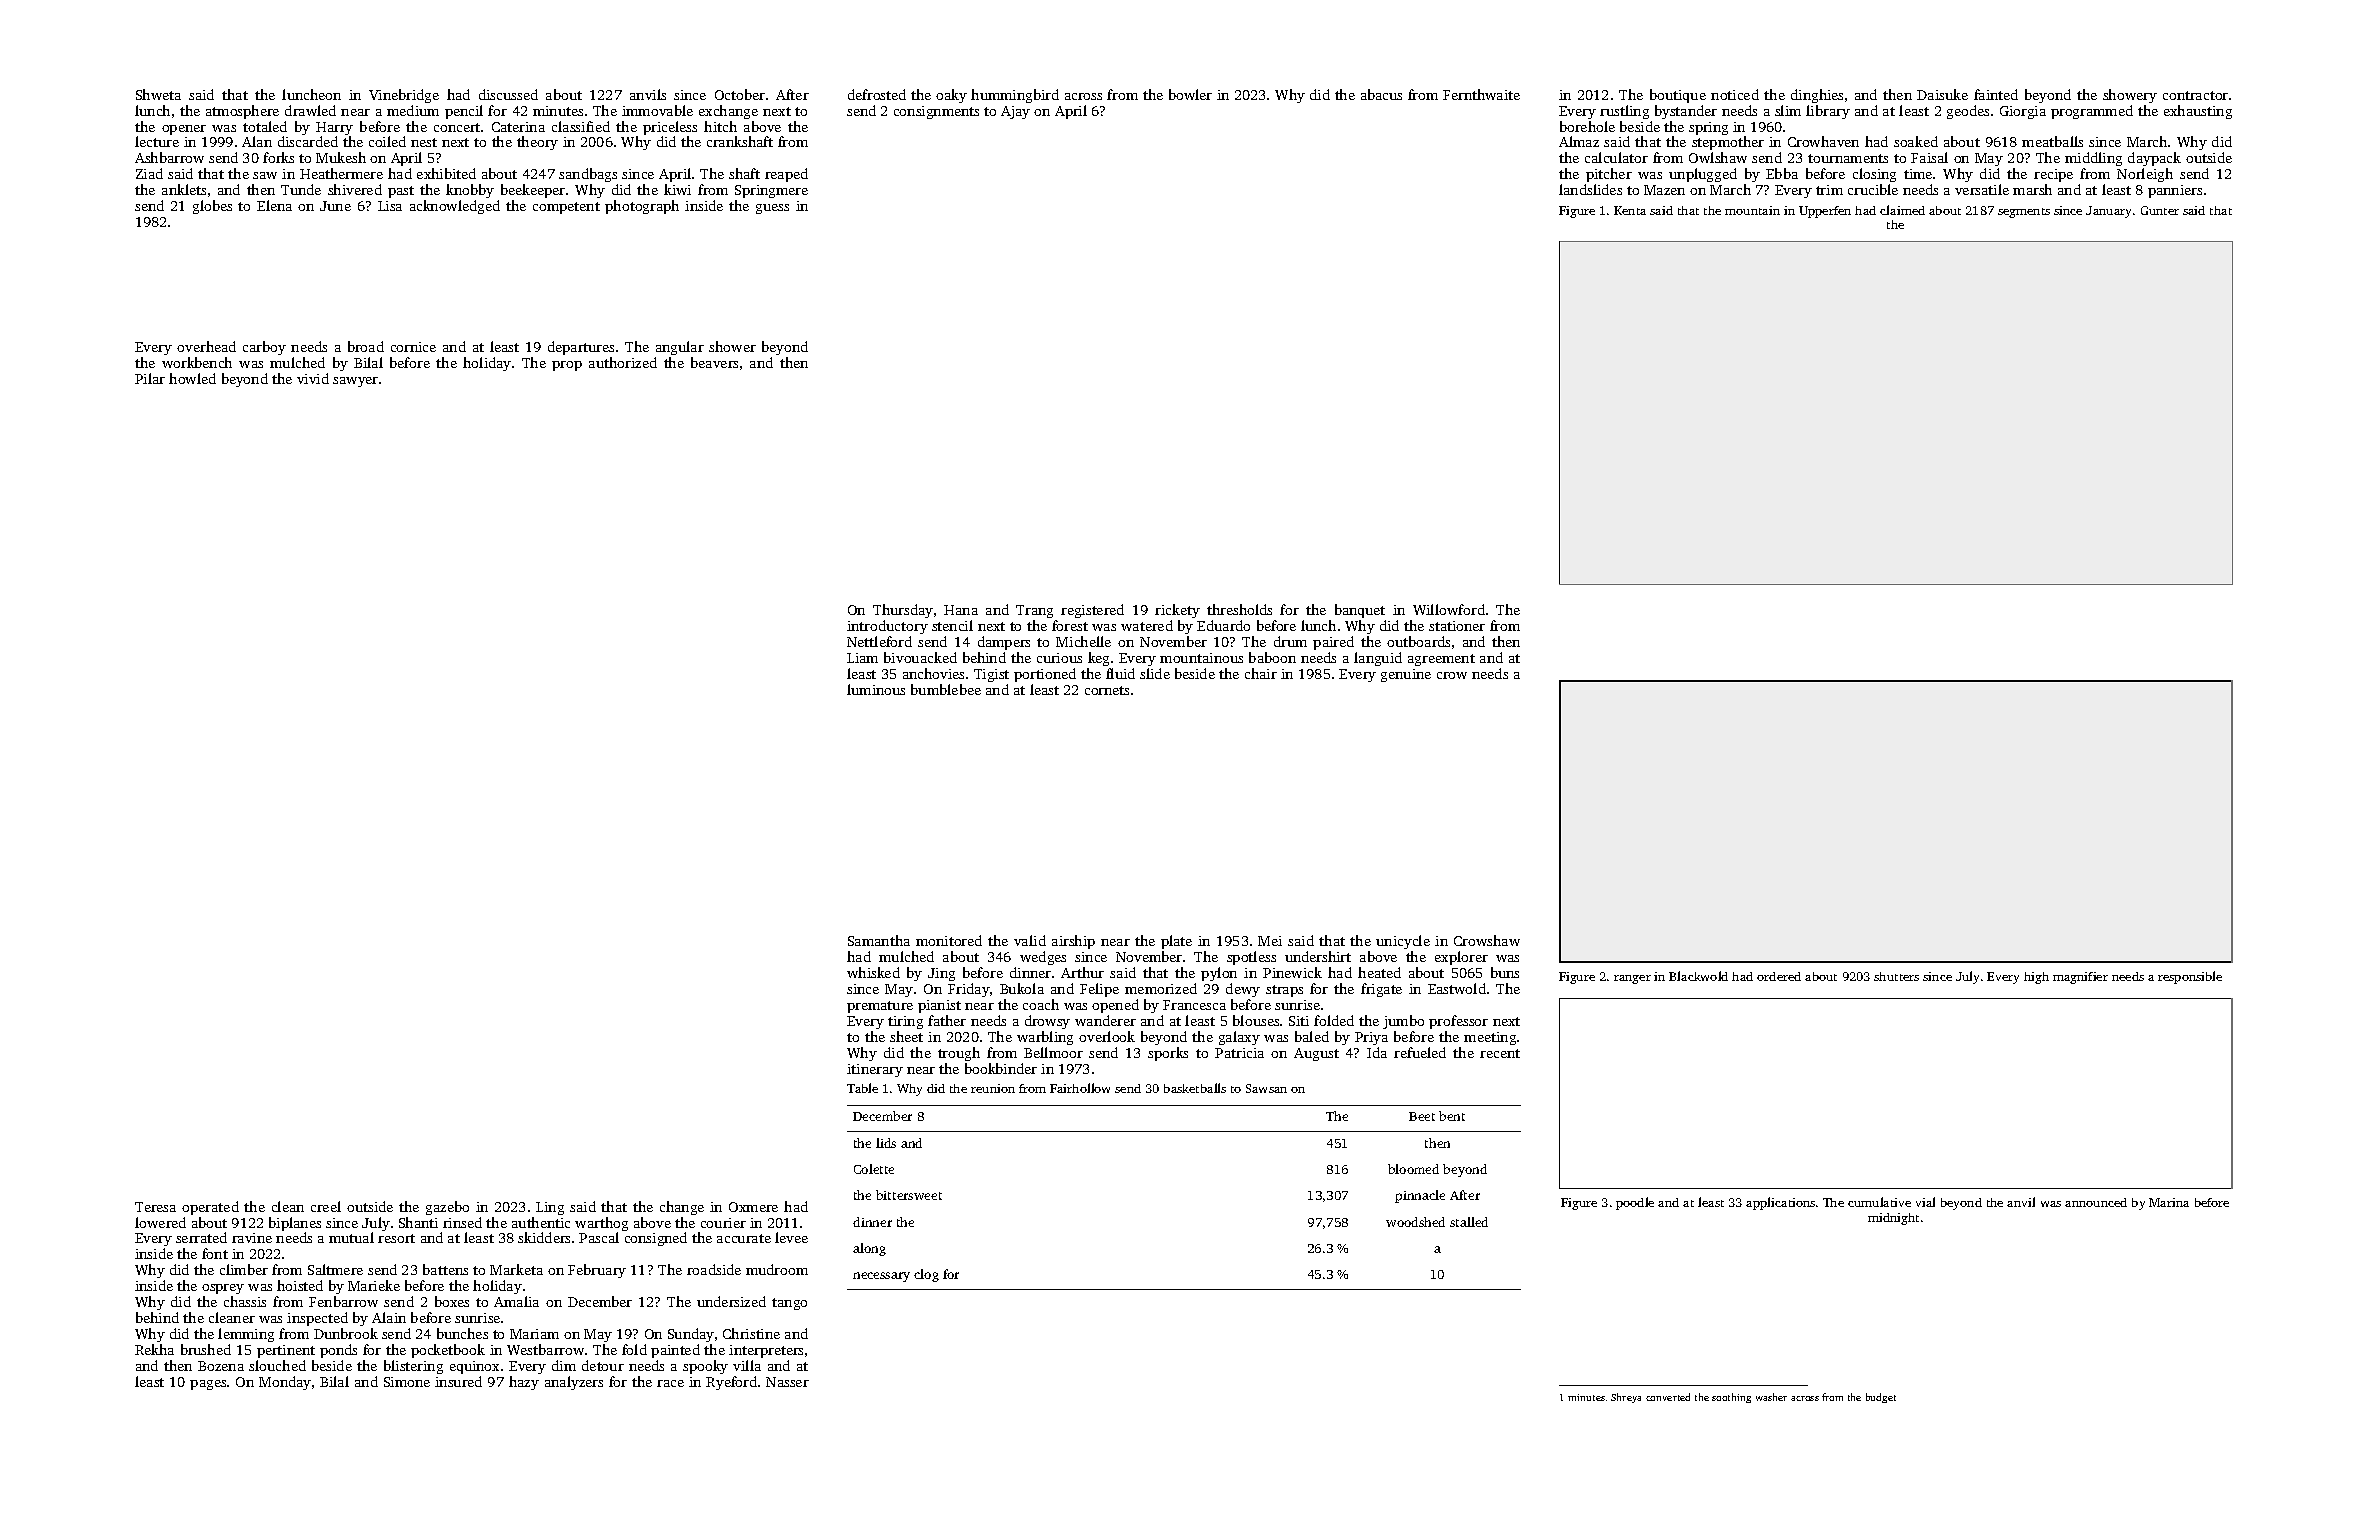 This image has width=2368, height=1533. Describe the element at coordinates (2195, 95) in the image. I see `contractor` at that location.
